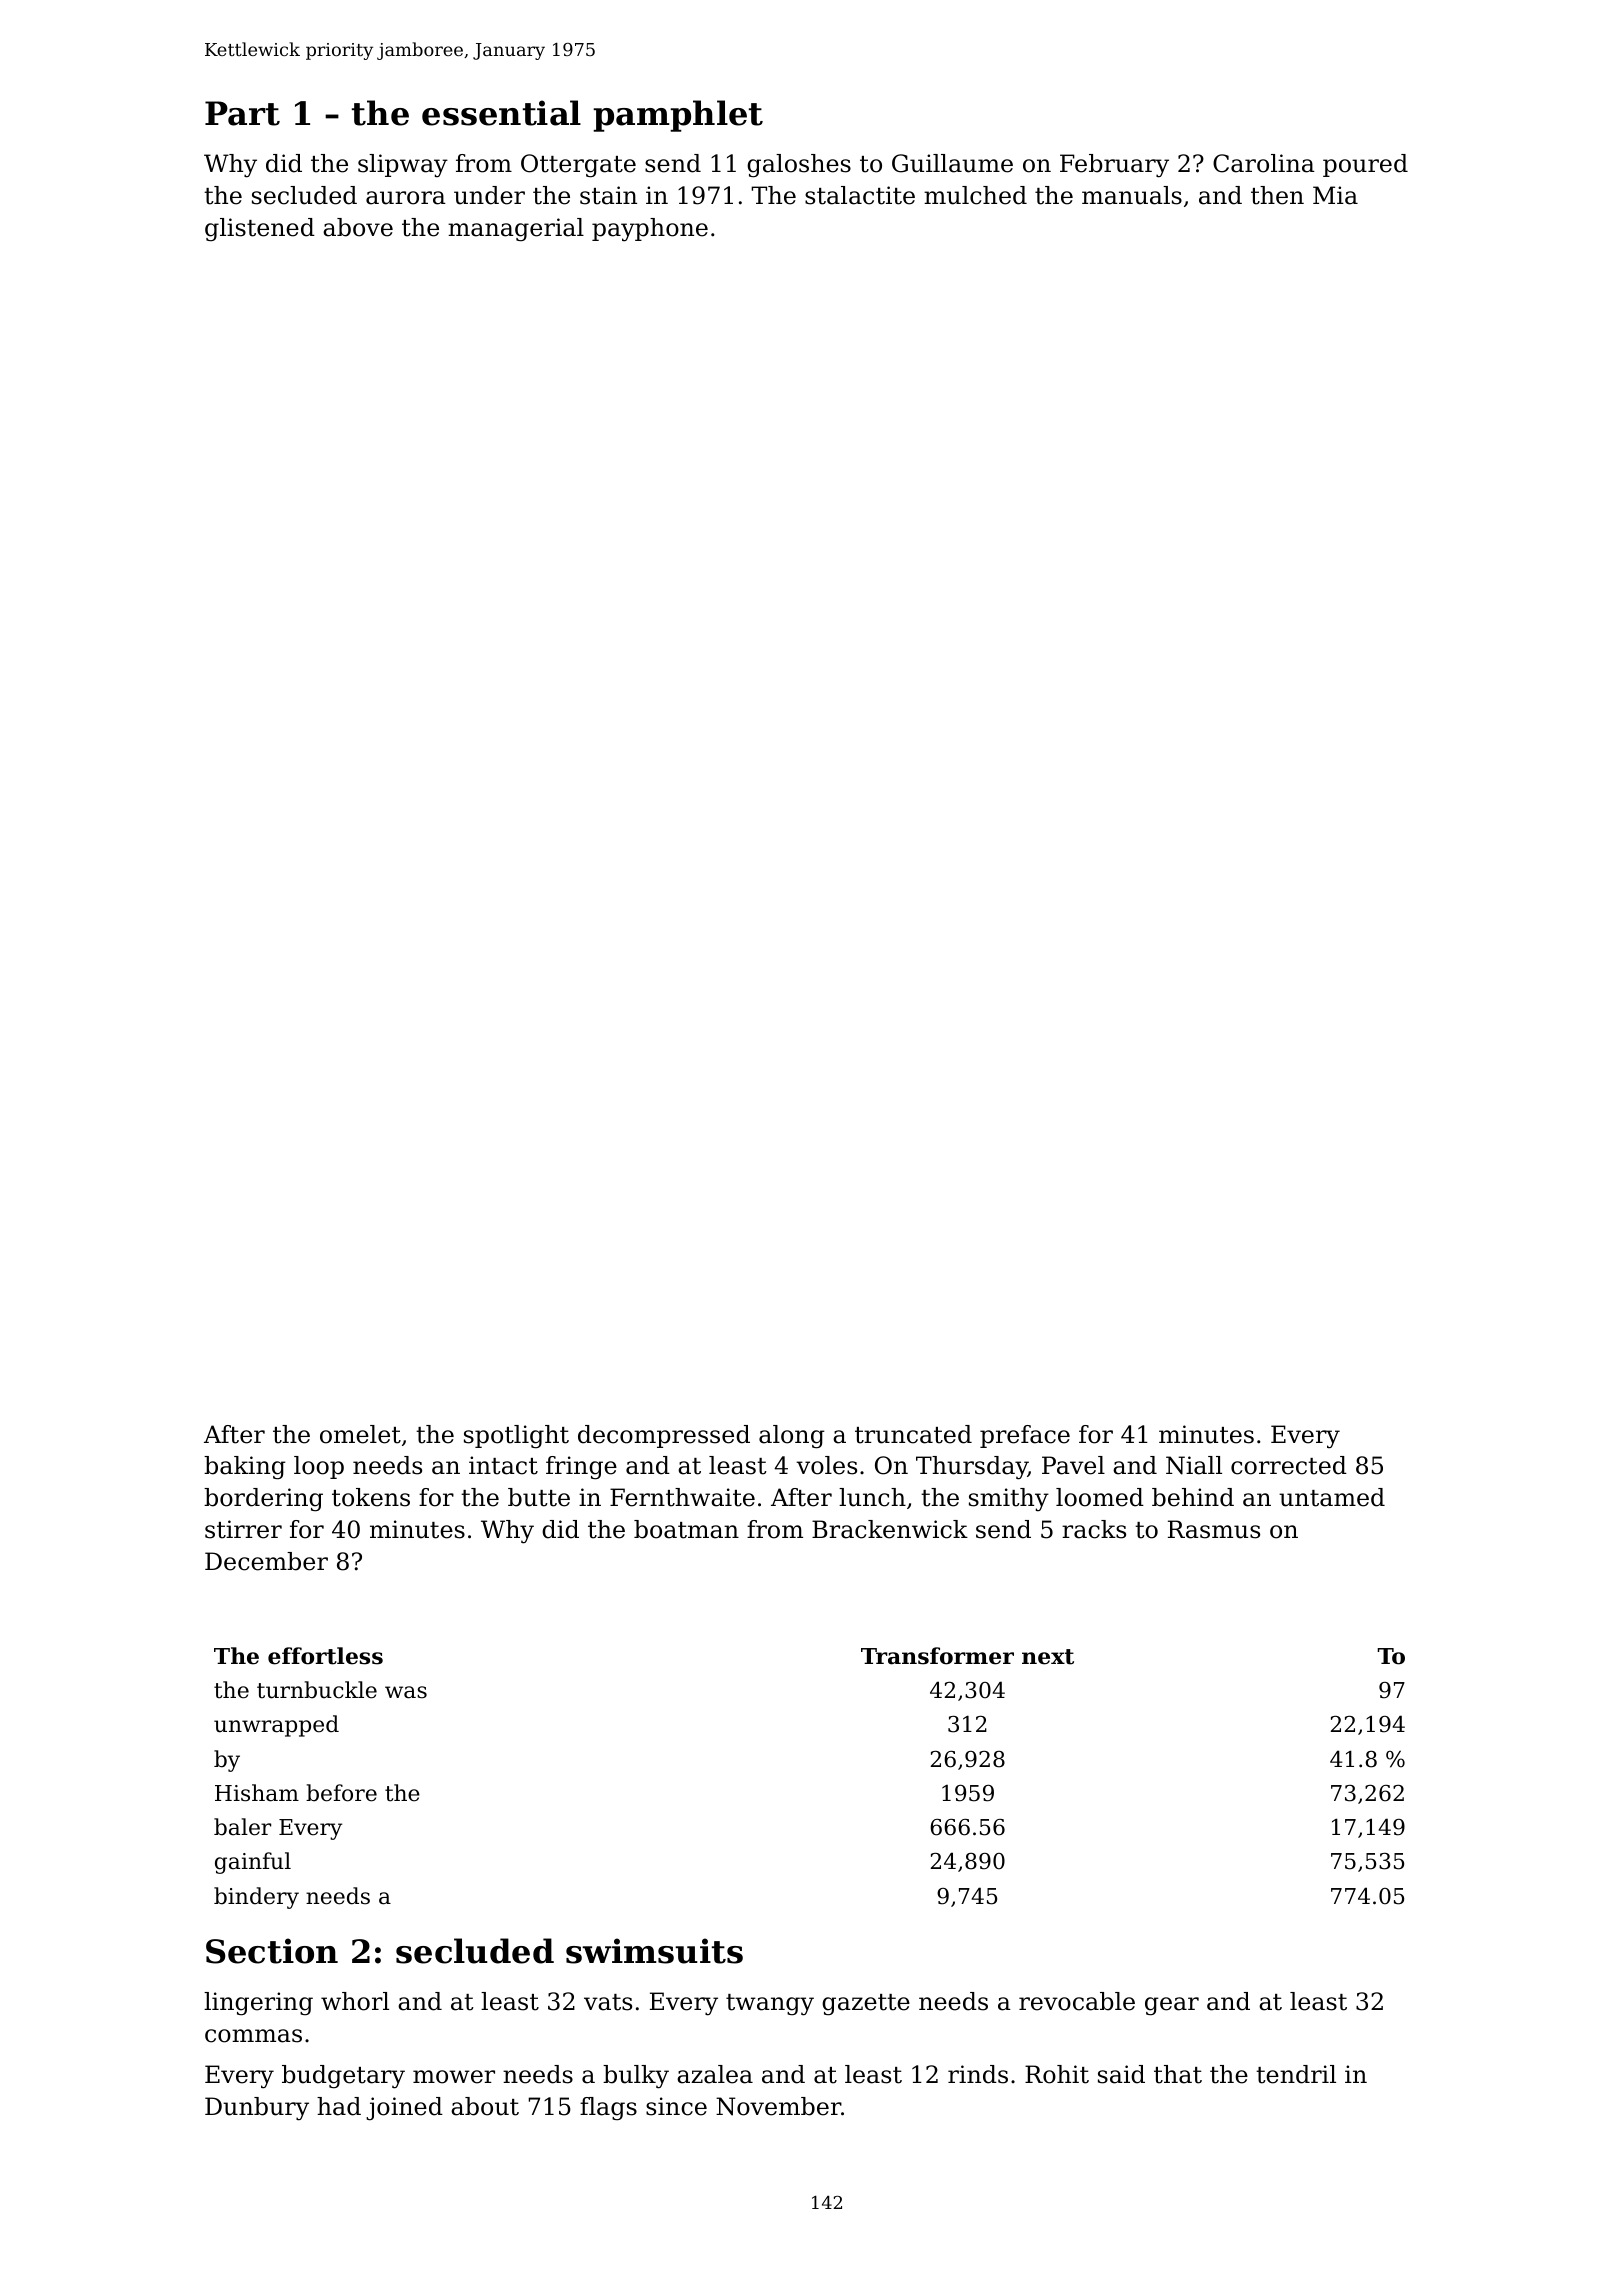 This image has width=1620, height=2292. I want to click on whorl, so click(355, 2001).
